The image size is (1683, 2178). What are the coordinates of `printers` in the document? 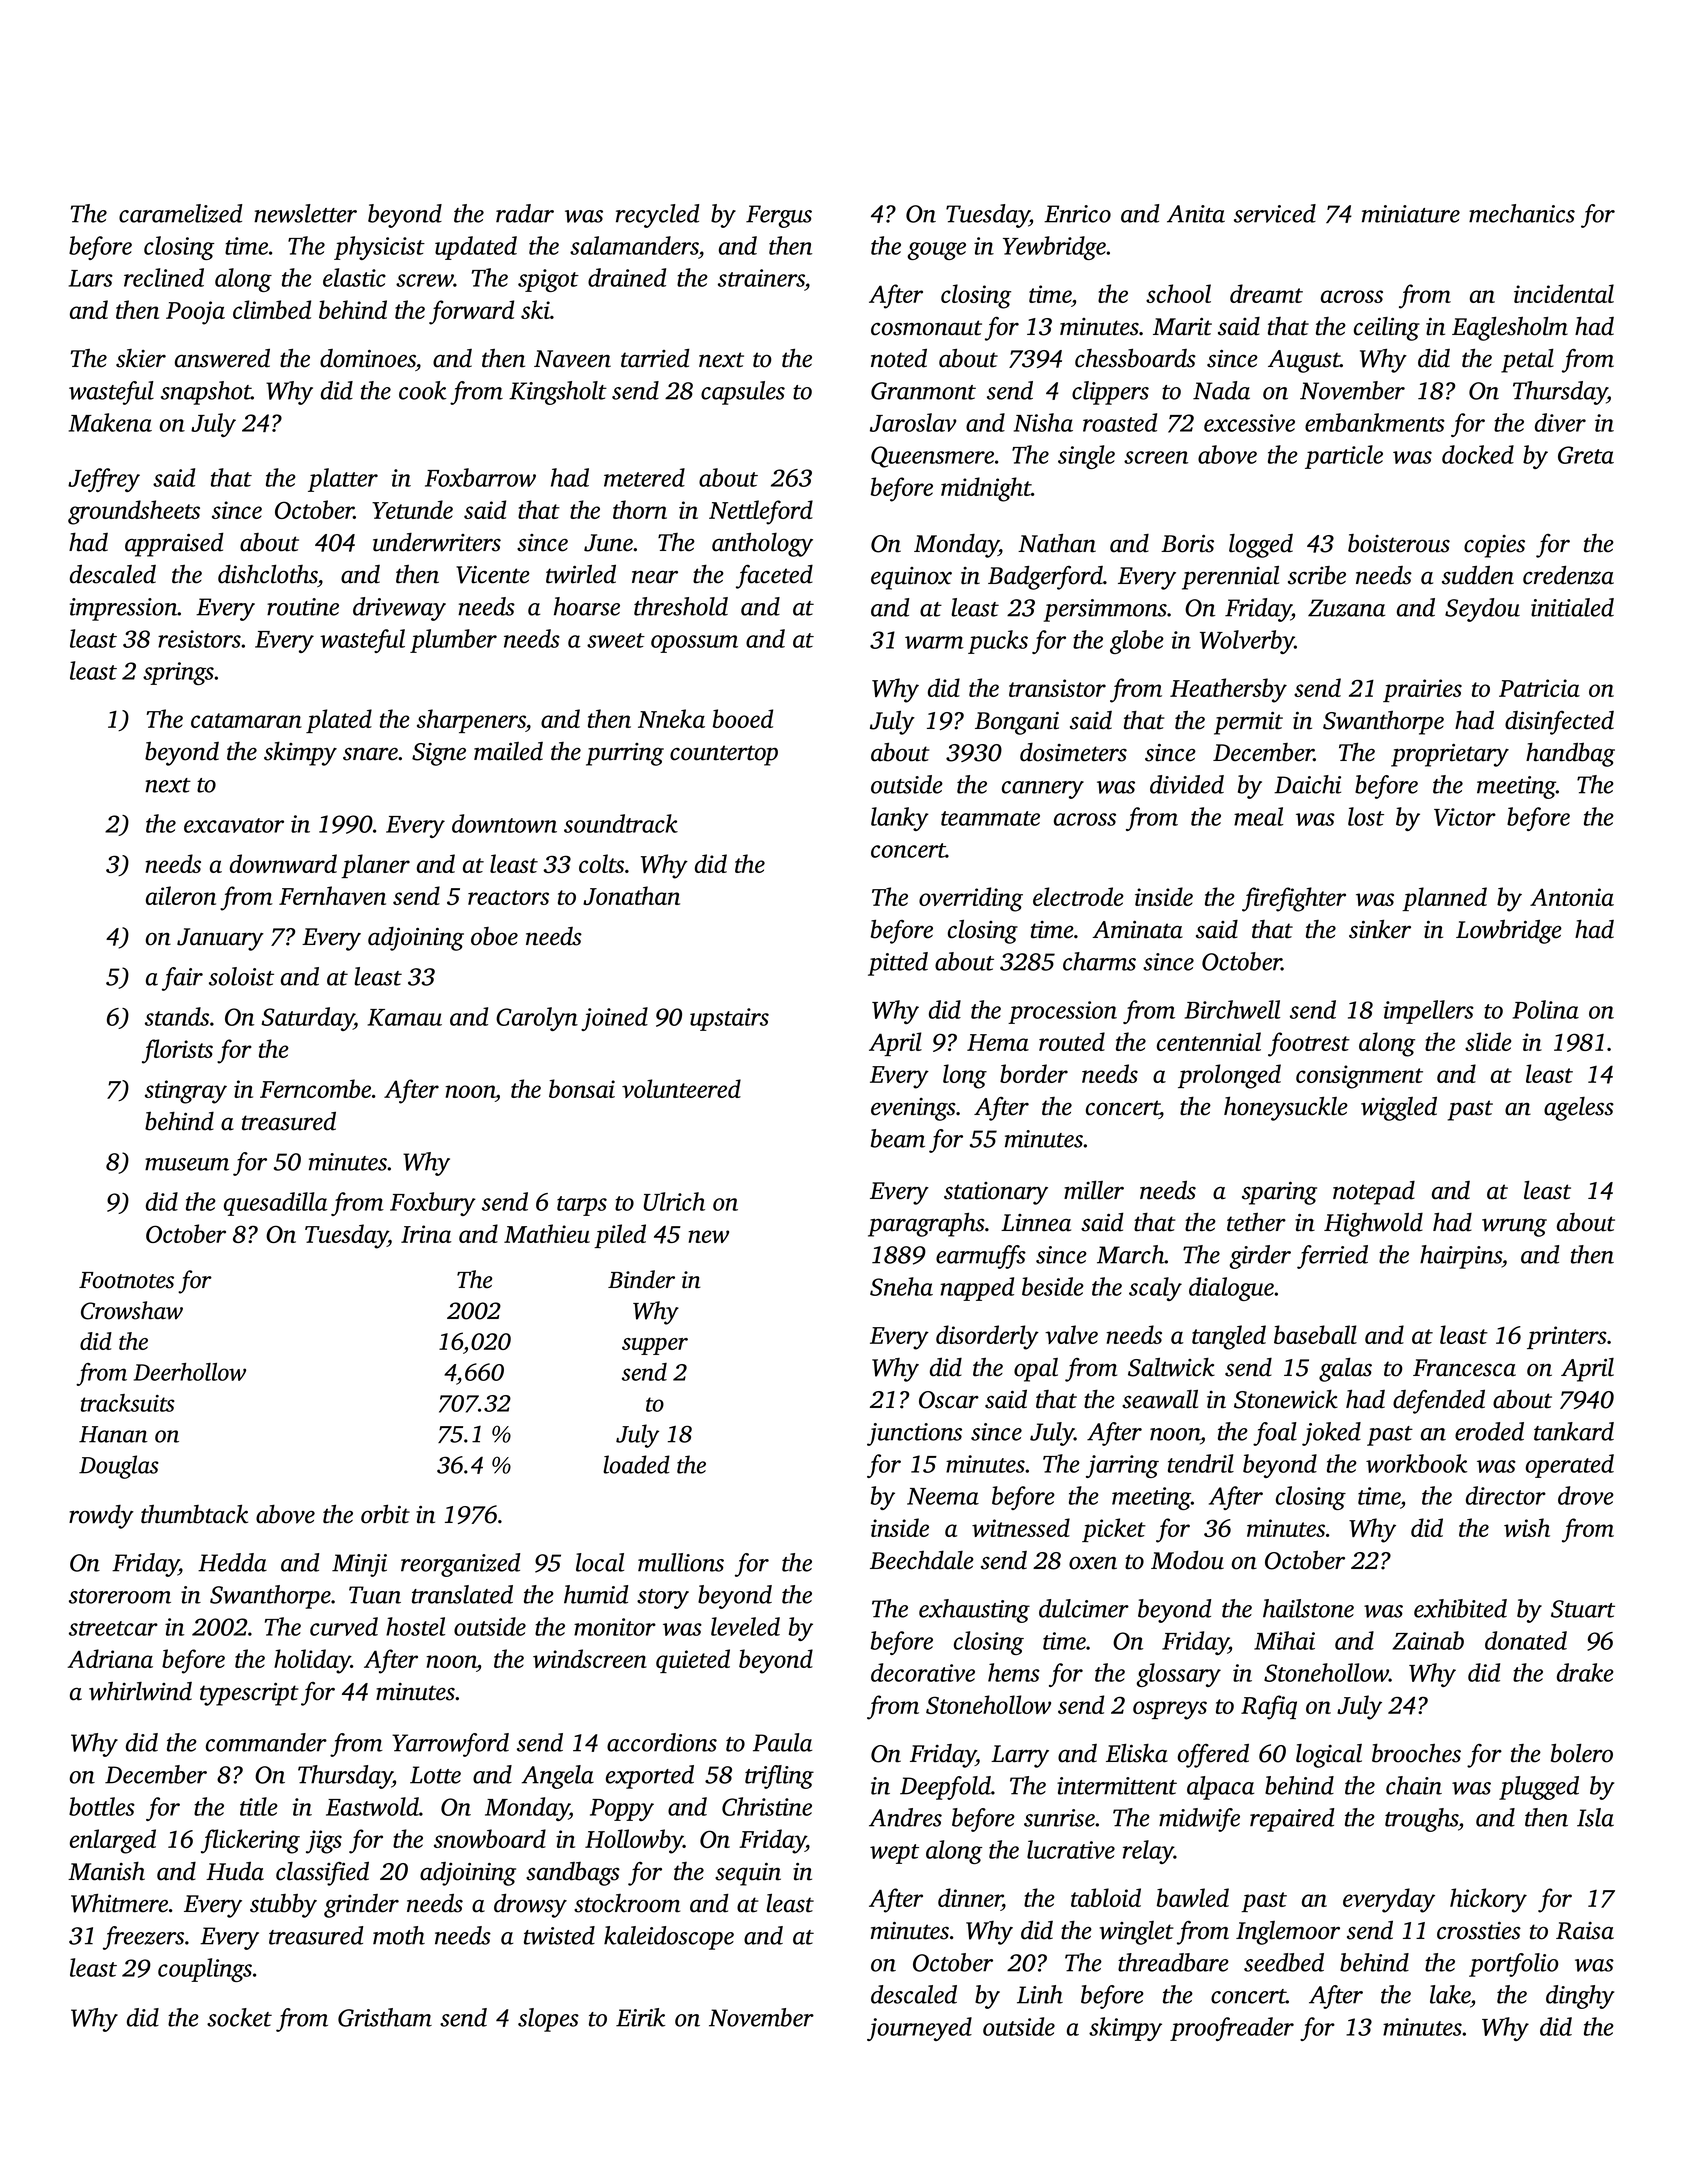 It's located at (1567, 1337).
